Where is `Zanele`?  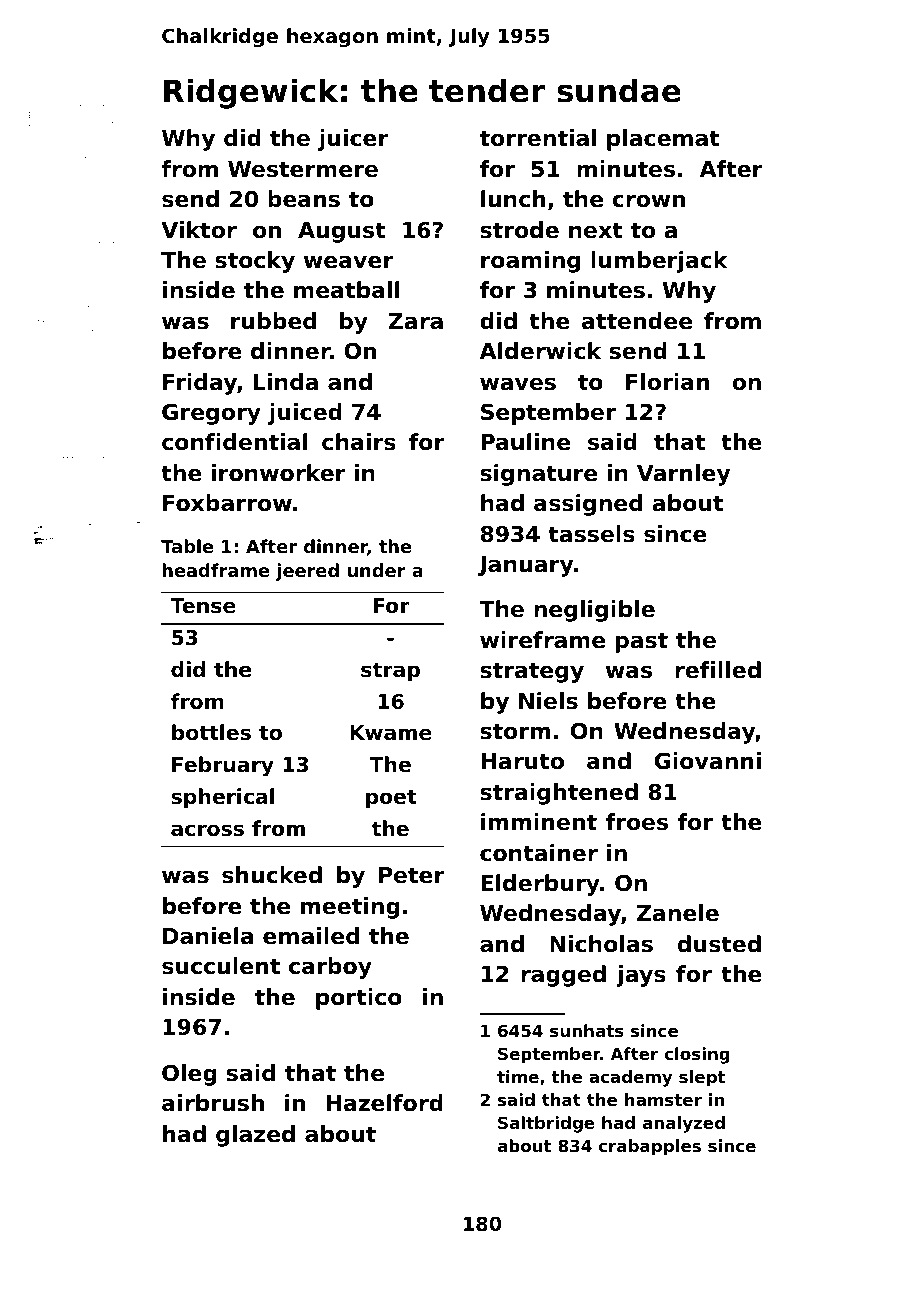 Zanele is located at coordinates (678, 913).
